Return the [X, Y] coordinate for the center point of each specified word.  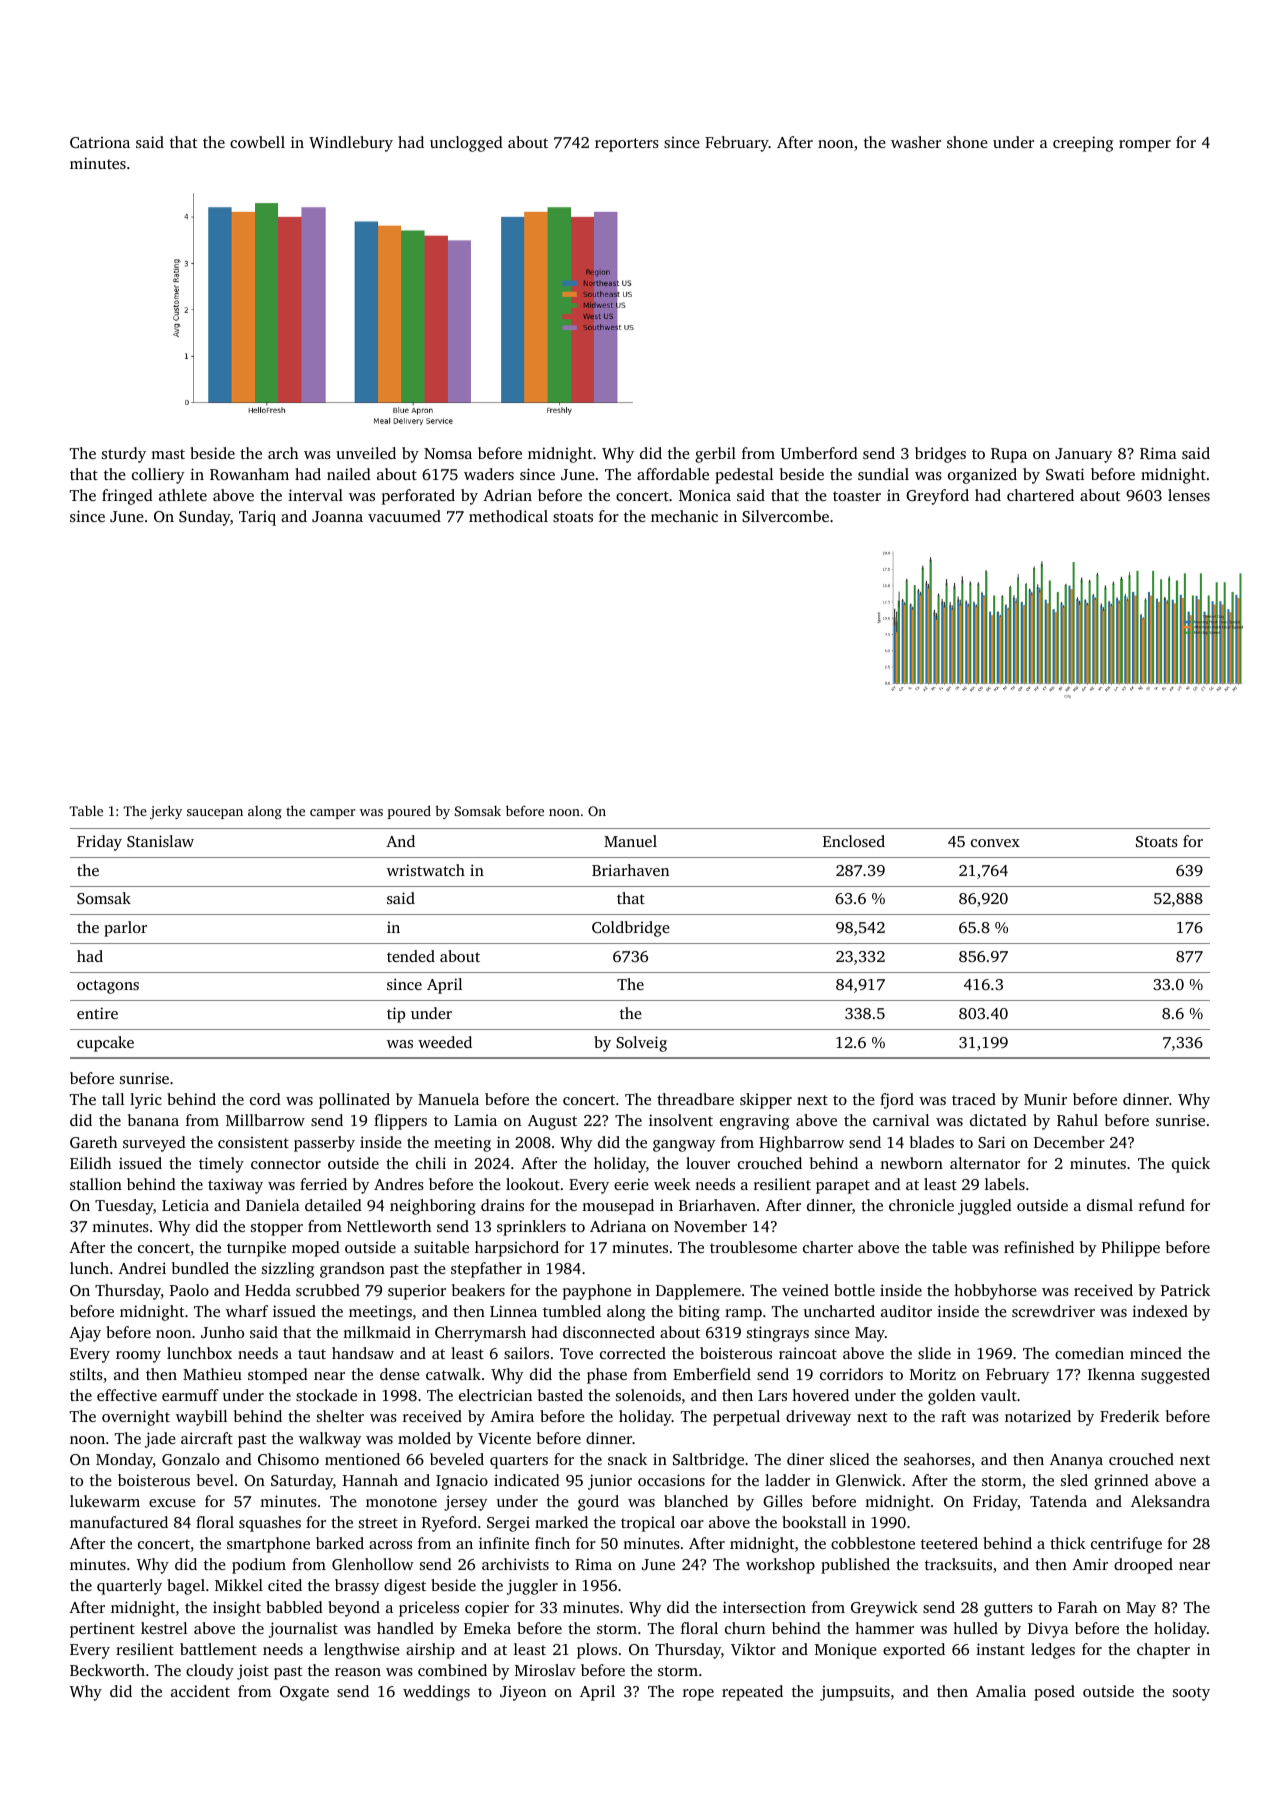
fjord [897, 1101]
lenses [1189, 495]
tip [396, 1015]
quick [1191, 1165]
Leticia [185, 1205]
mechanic [684, 516]
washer [916, 142]
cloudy [210, 1672]
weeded [445, 1042]
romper [1145, 146]
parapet [843, 1187]
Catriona [100, 142]
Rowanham [249, 474]
